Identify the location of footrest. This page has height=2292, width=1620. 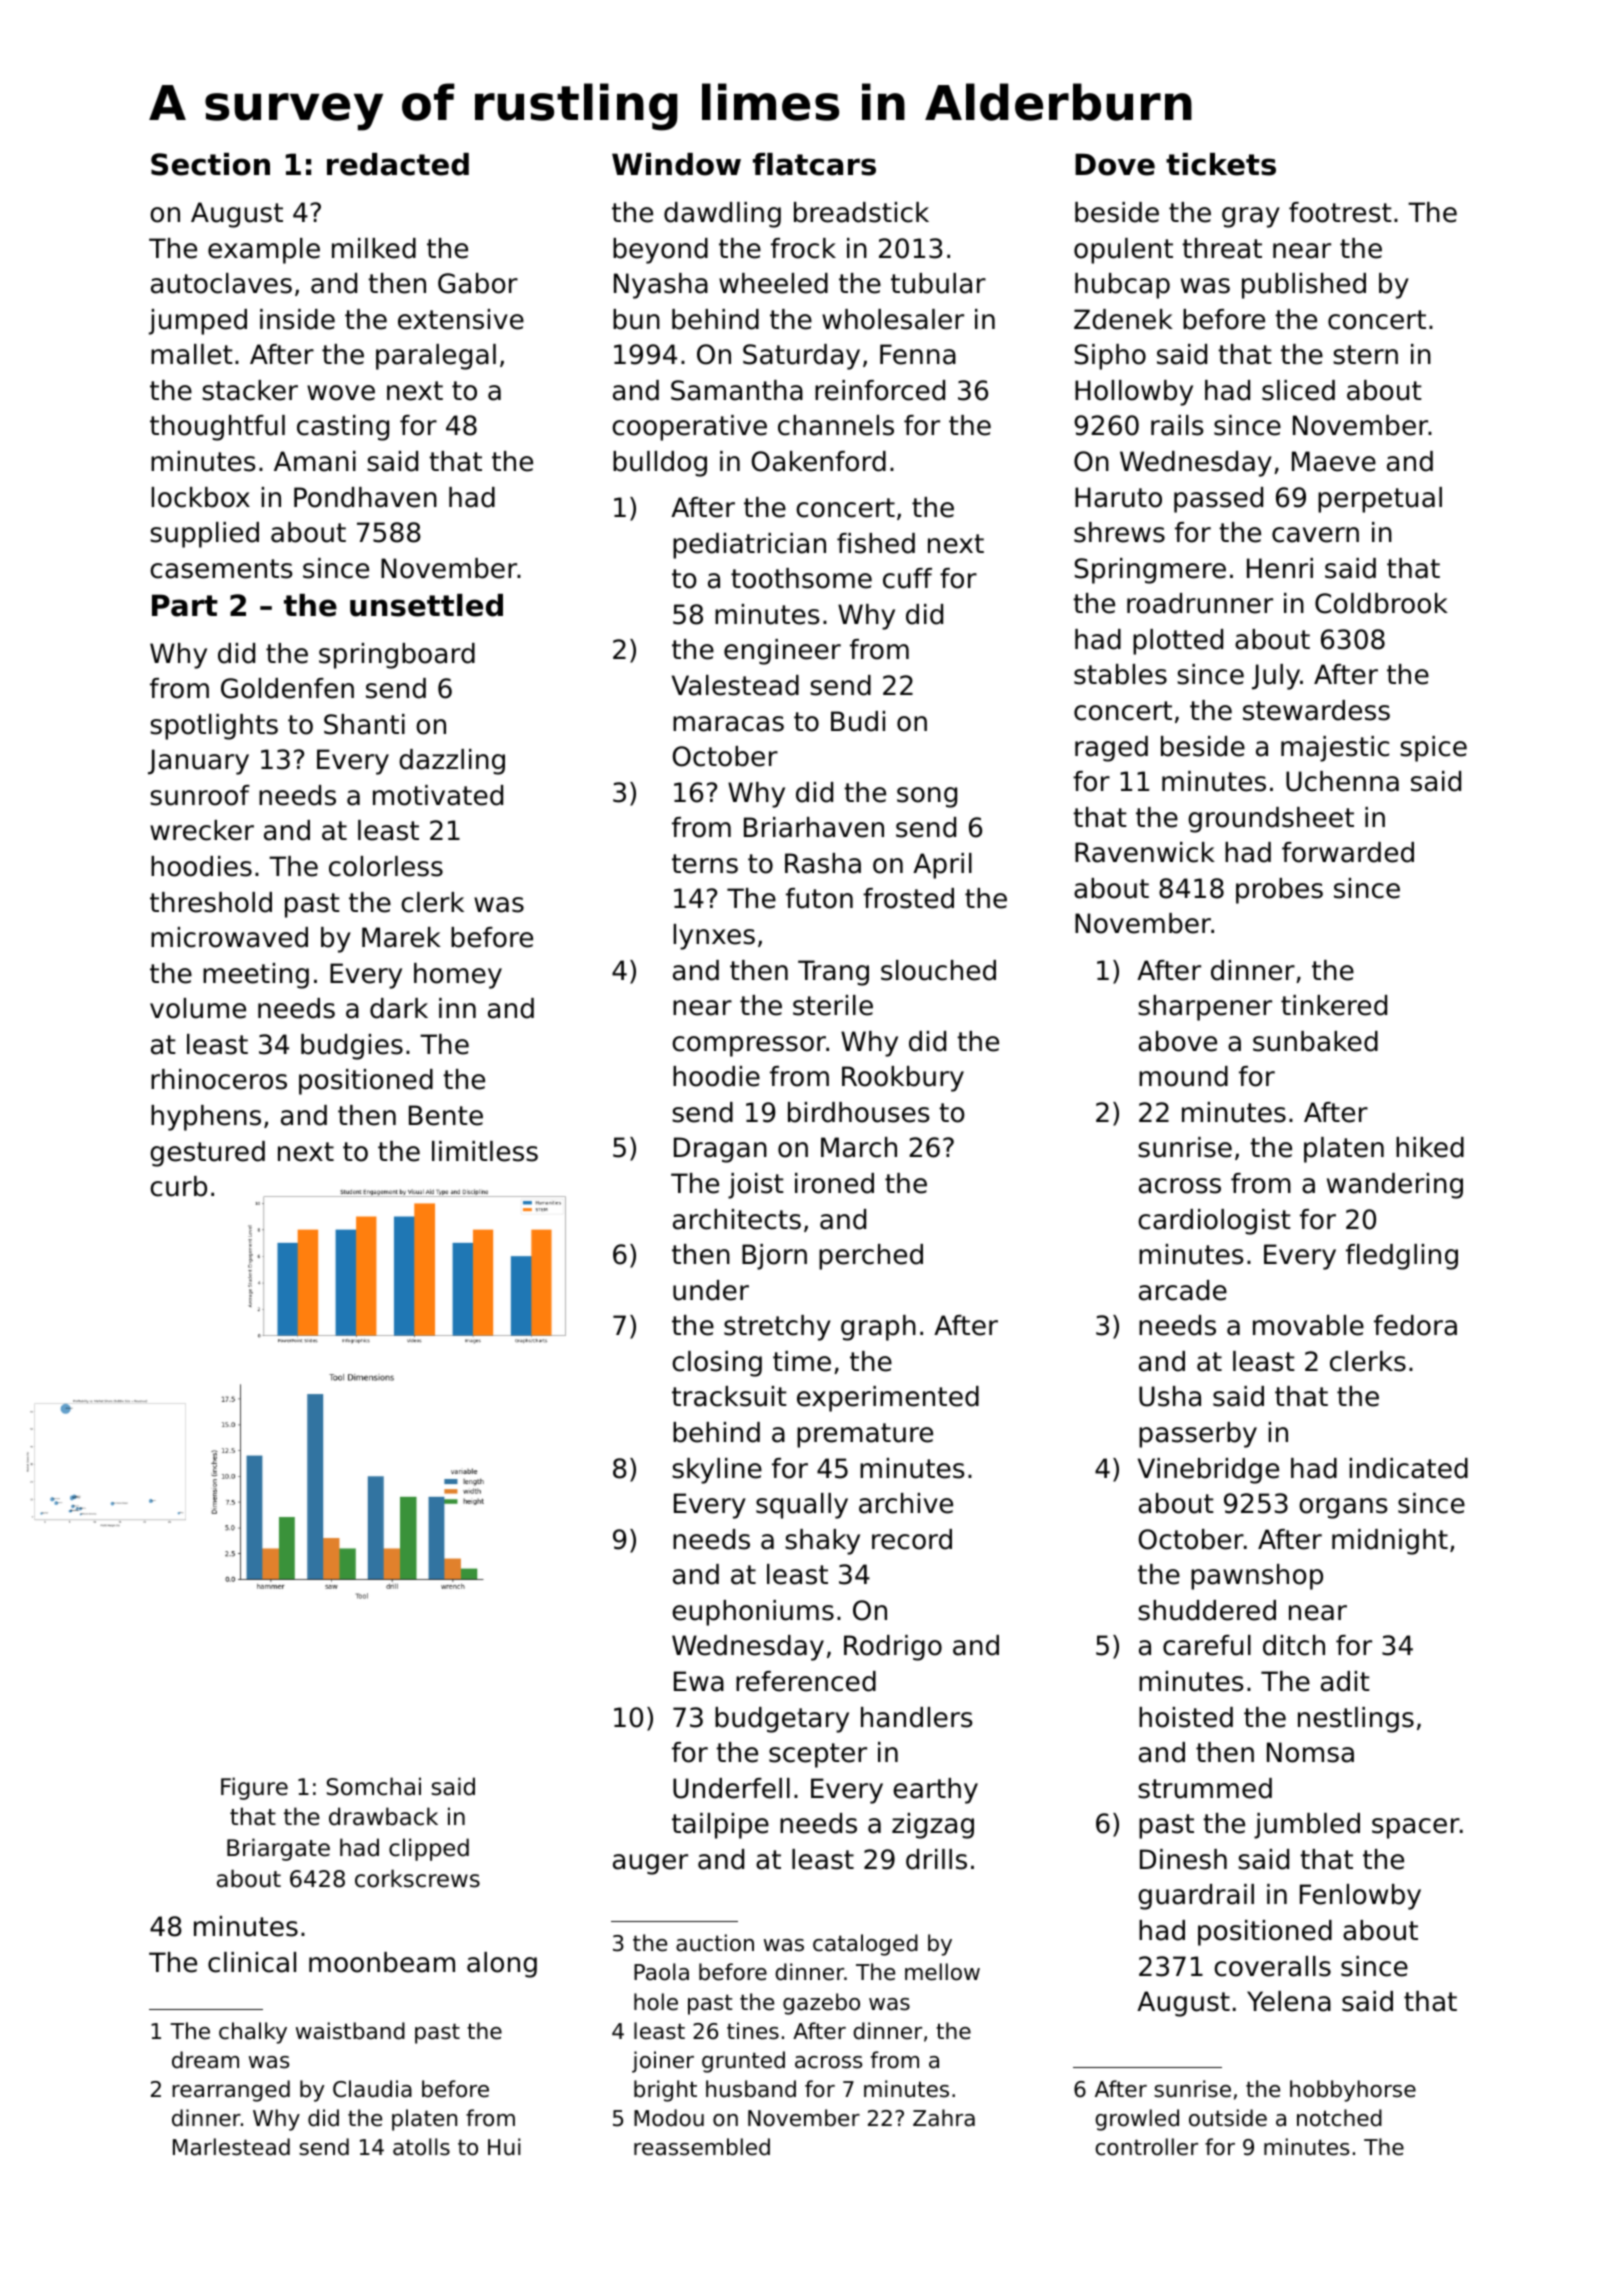
(1340, 212).
